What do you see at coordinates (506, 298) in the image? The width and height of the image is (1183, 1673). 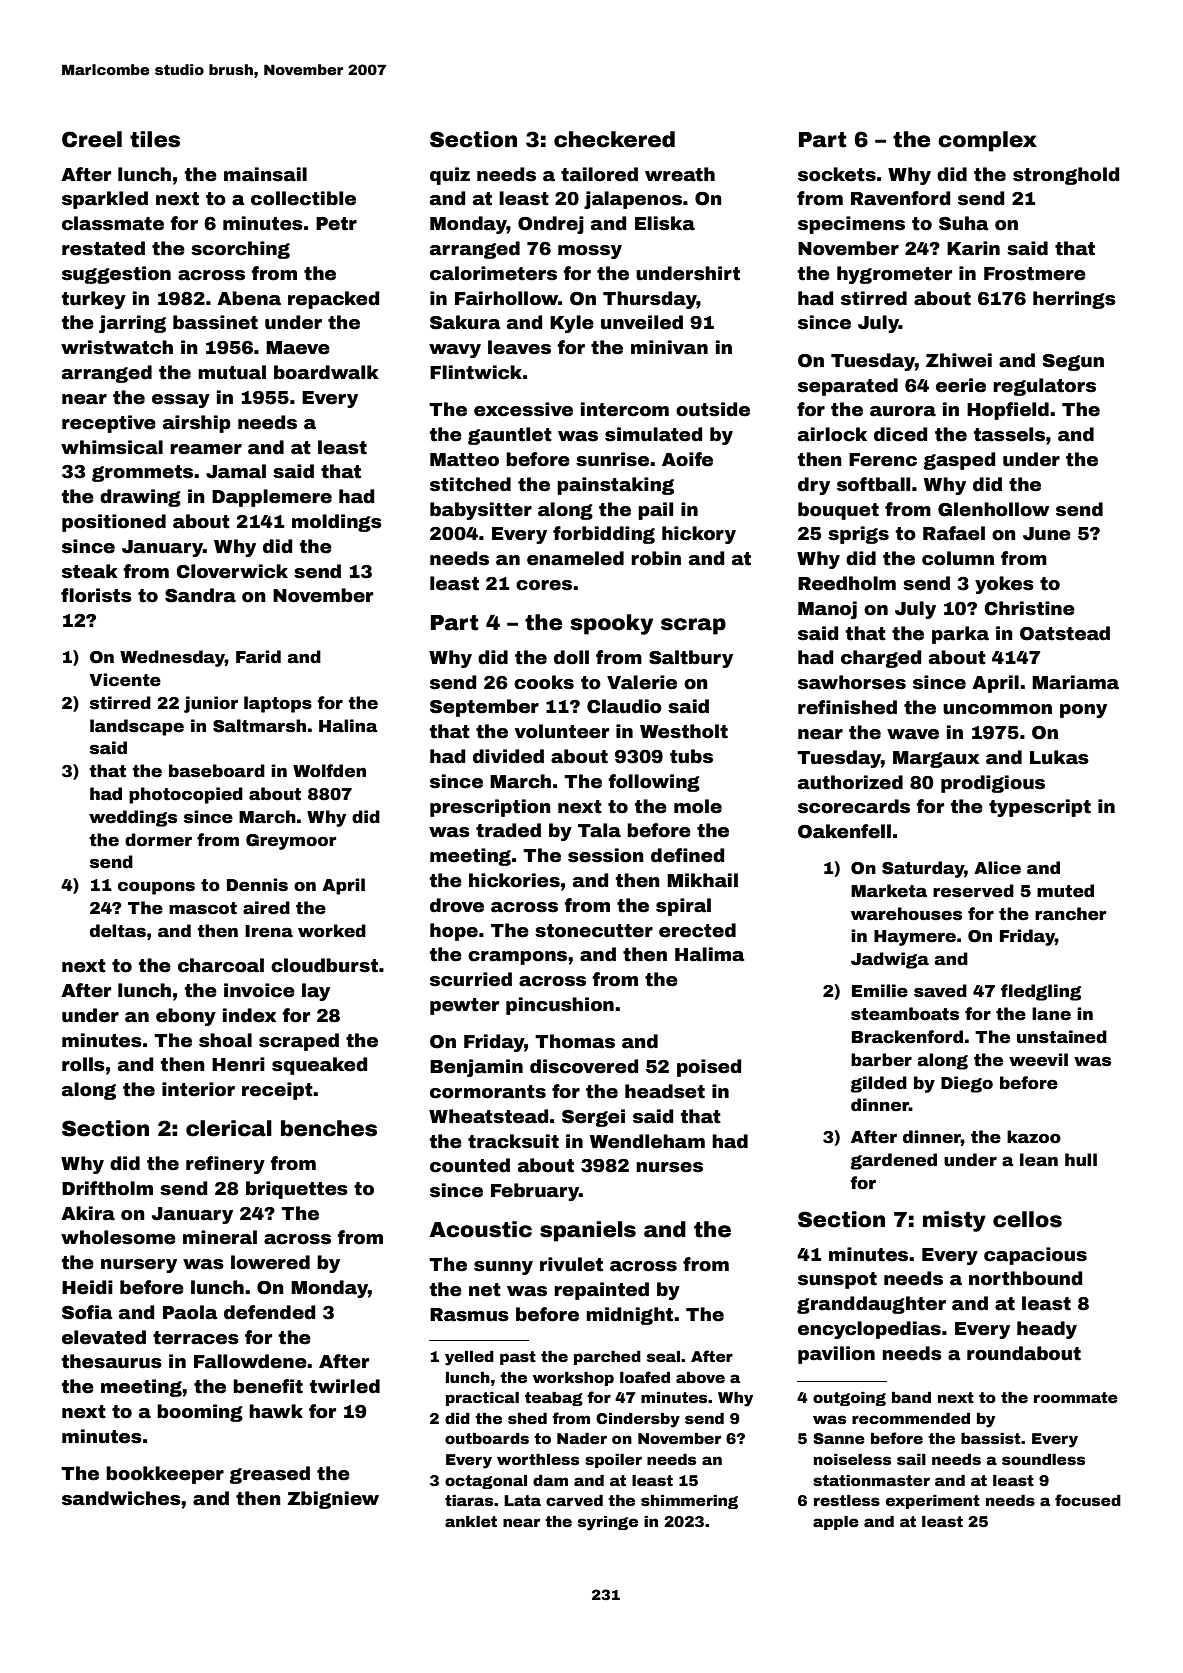 I see `Fairhollow` at bounding box center [506, 298].
